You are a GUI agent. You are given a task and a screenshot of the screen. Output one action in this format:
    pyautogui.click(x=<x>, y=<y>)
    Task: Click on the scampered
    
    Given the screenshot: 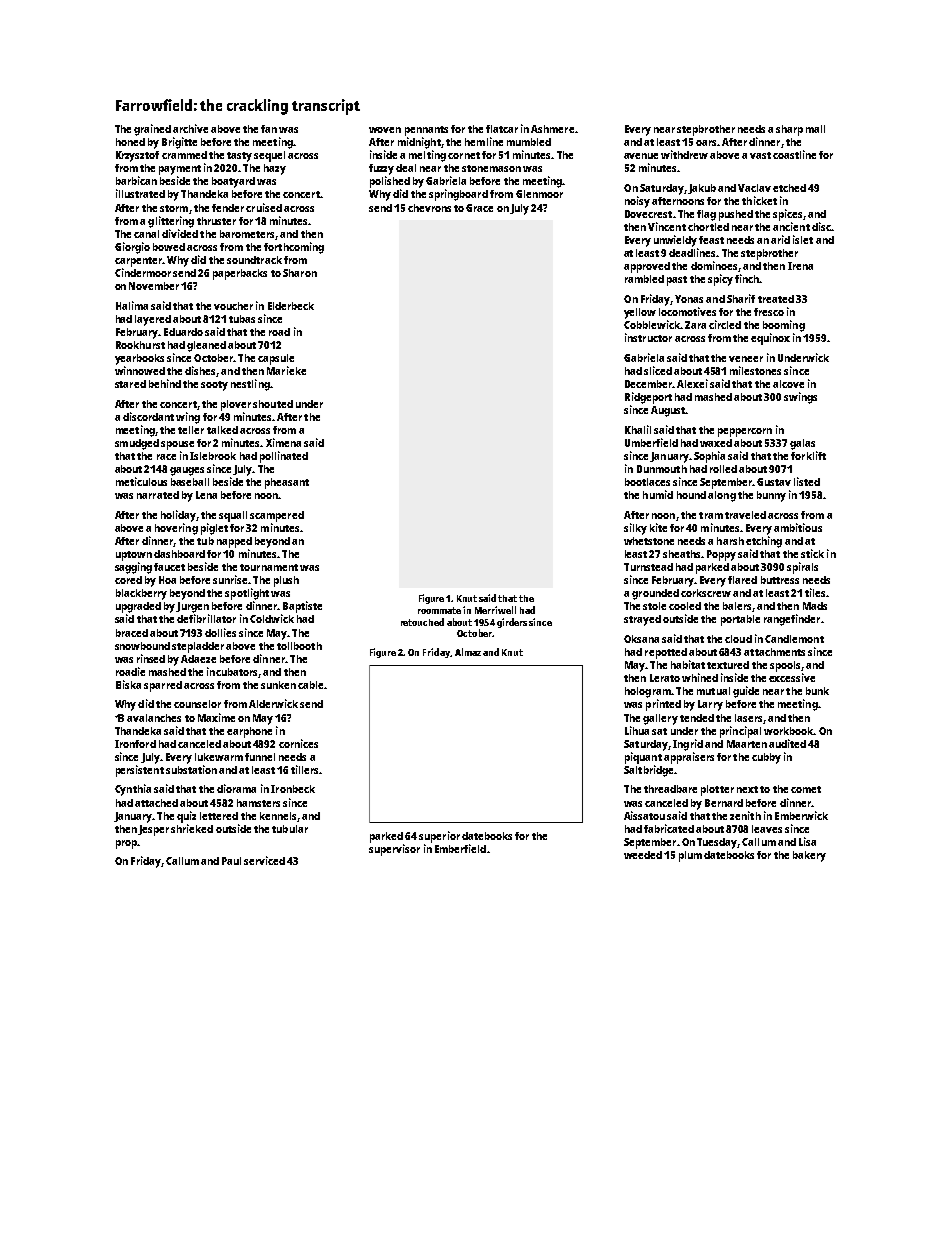 What is the action you would take?
    pyautogui.click(x=277, y=516)
